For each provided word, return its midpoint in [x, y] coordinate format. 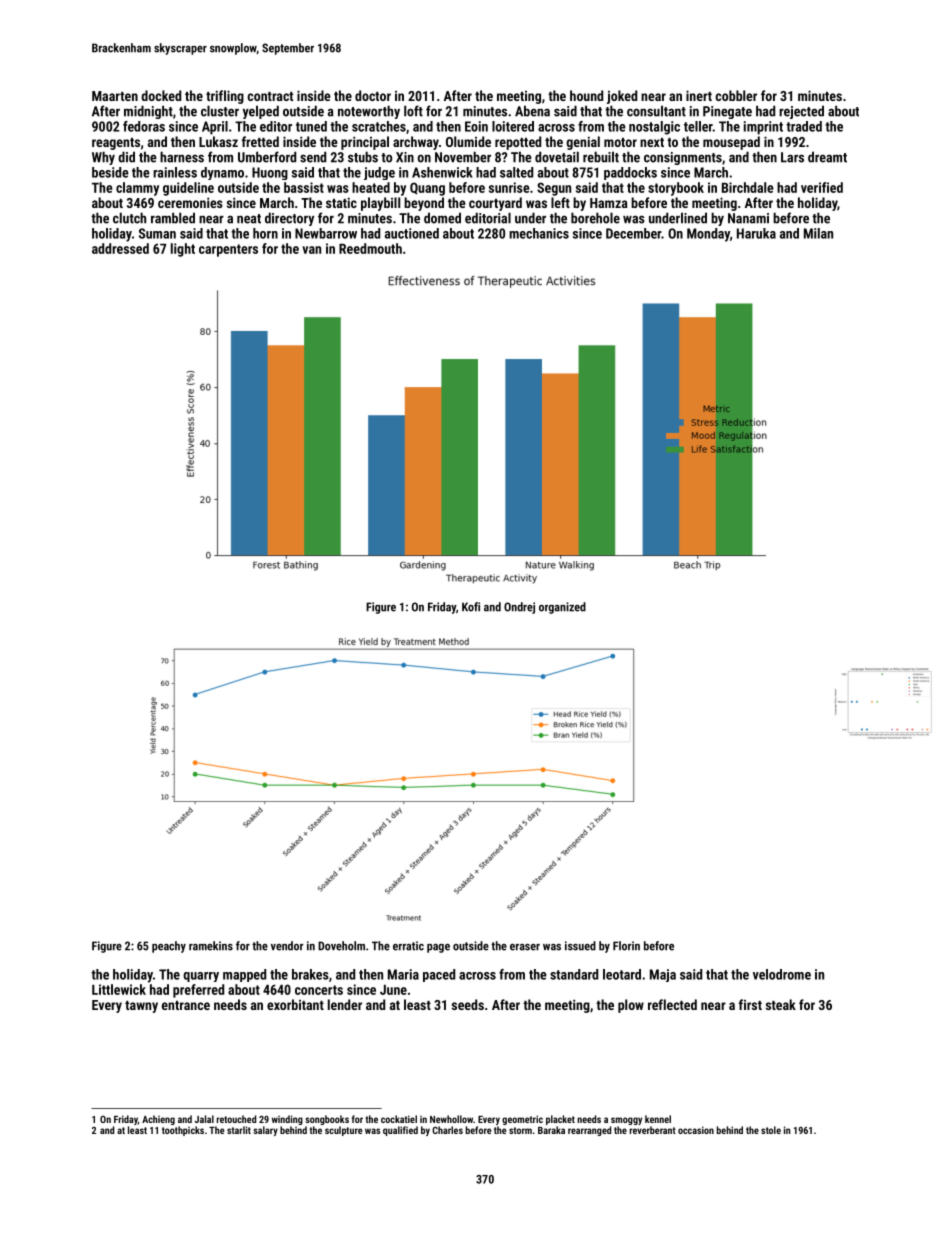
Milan [818, 233]
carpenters [228, 250]
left [560, 202]
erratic [408, 946]
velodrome [782, 974]
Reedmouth [370, 248]
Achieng [158, 1120]
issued [580, 946]
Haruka [756, 233]
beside [110, 172]
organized [562, 608]
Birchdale [748, 187]
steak [781, 1004]
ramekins [211, 946]
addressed [120, 248]
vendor [287, 946]
